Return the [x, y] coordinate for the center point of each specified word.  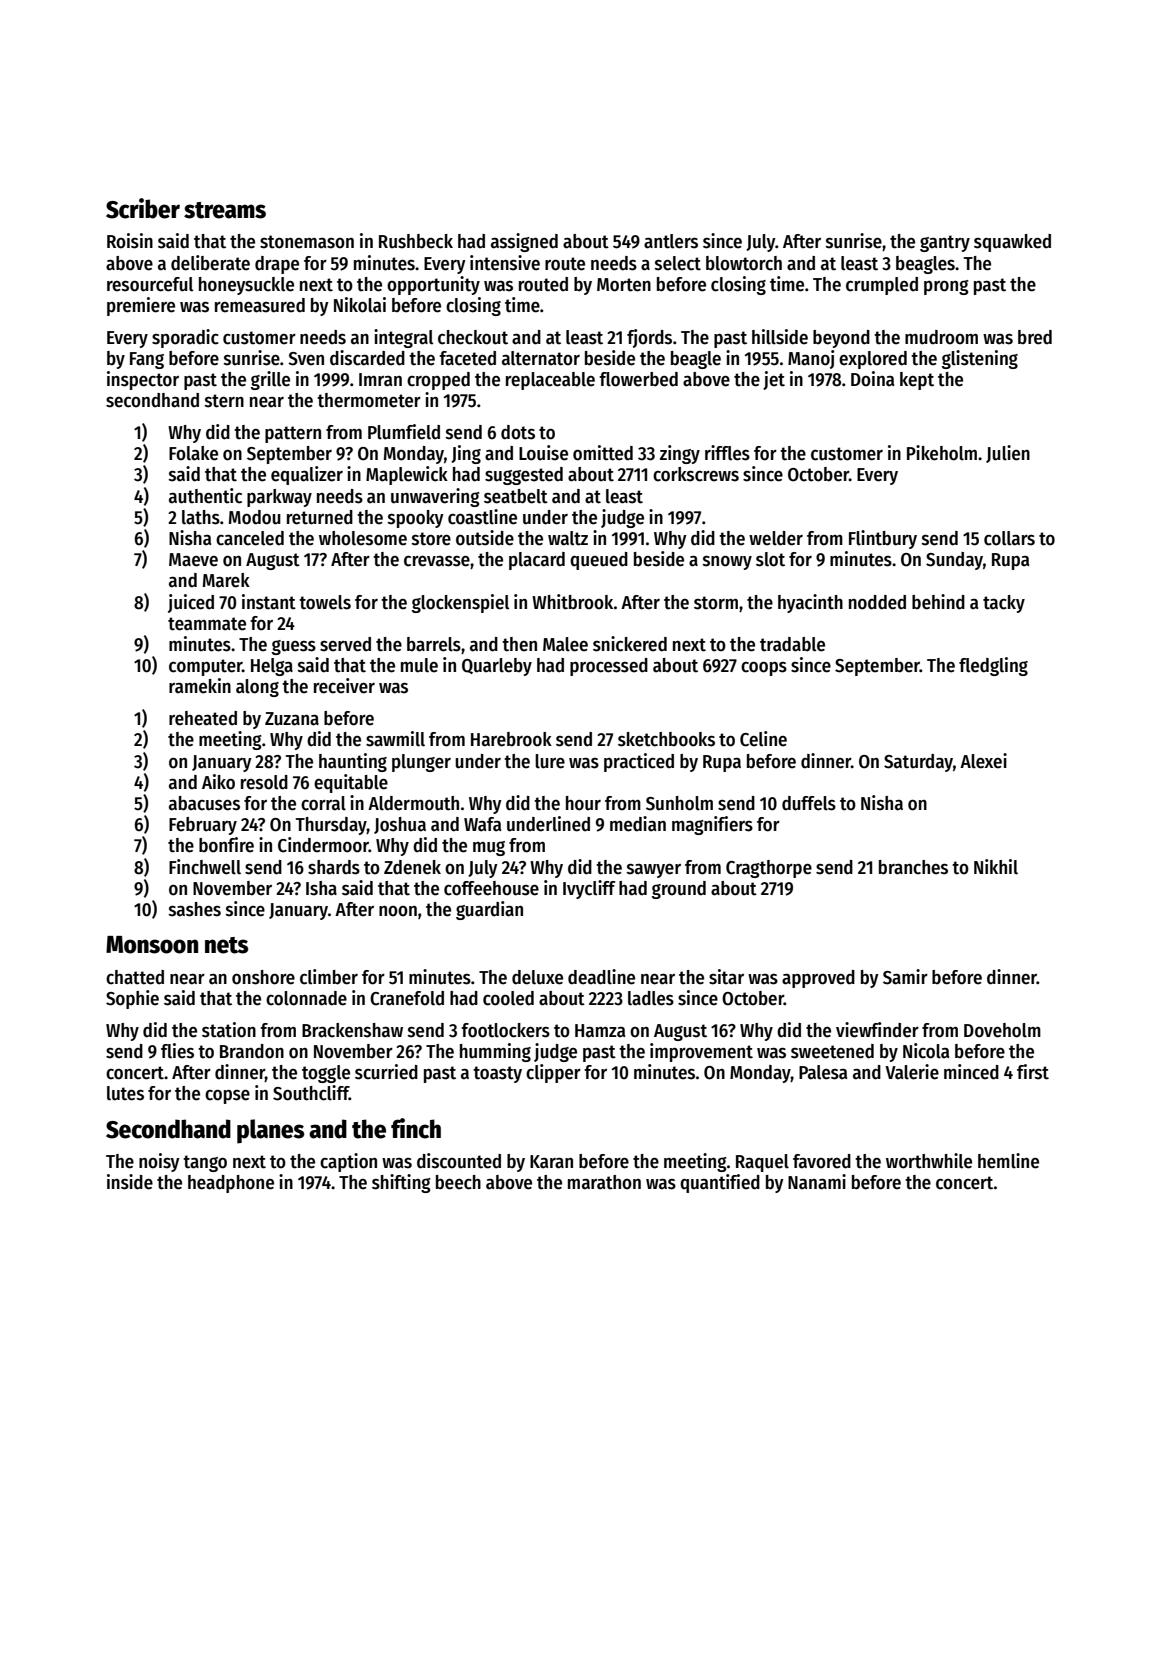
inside [130, 1182]
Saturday [918, 763]
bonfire [226, 845]
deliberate [210, 263]
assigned [524, 242]
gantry [945, 243]
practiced [639, 762]
